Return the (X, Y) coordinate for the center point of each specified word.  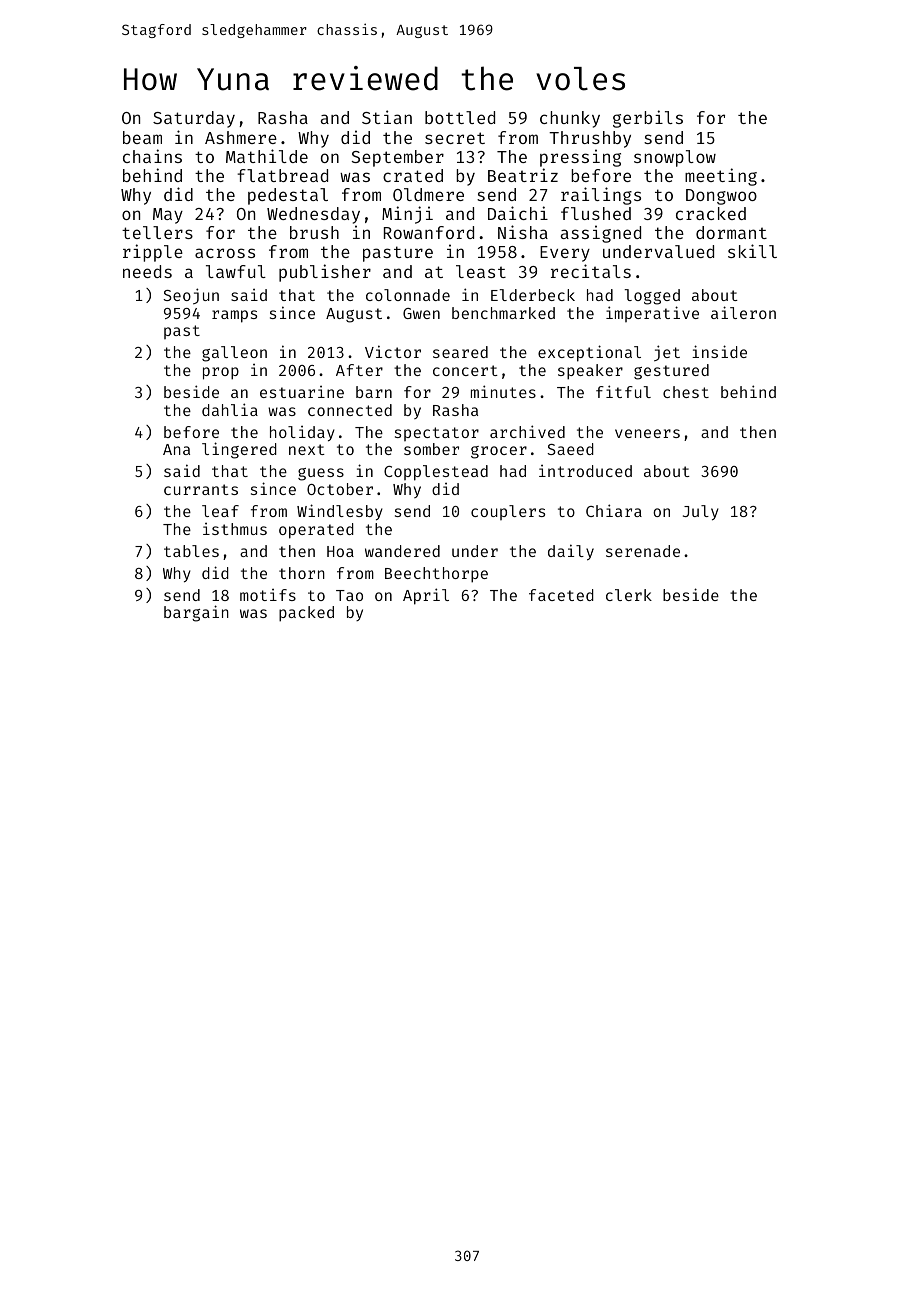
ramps (234, 316)
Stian (387, 117)
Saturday (194, 119)
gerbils (648, 119)
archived (527, 431)
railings (601, 196)
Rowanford (429, 232)
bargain (196, 613)
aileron (743, 312)
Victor (393, 351)
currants (201, 489)
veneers (647, 433)
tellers (157, 232)
